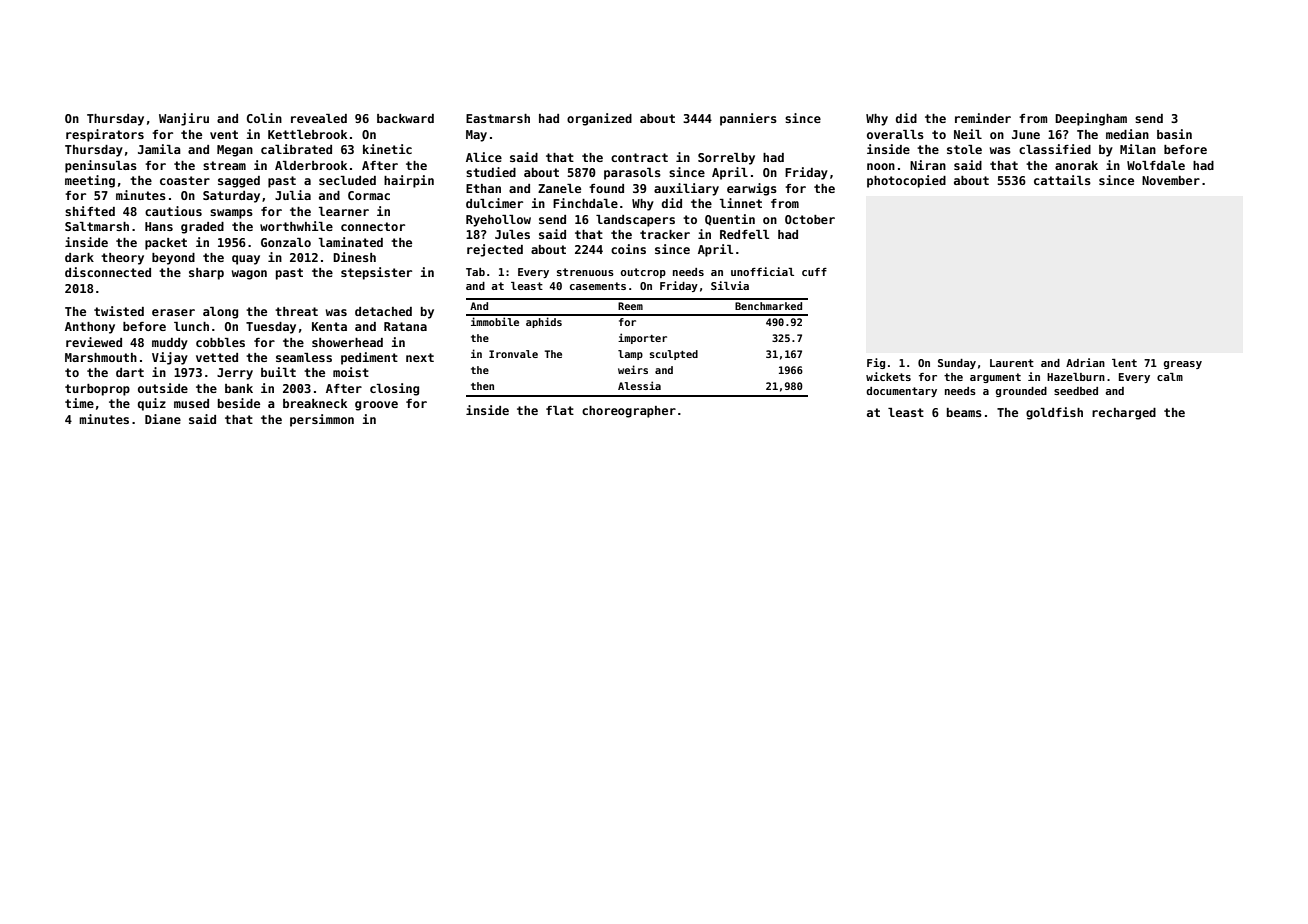 This document has width=1308, height=924. What do you see at coordinates (906, 181) in the document?
I see `photocopied` at bounding box center [906, 181].
